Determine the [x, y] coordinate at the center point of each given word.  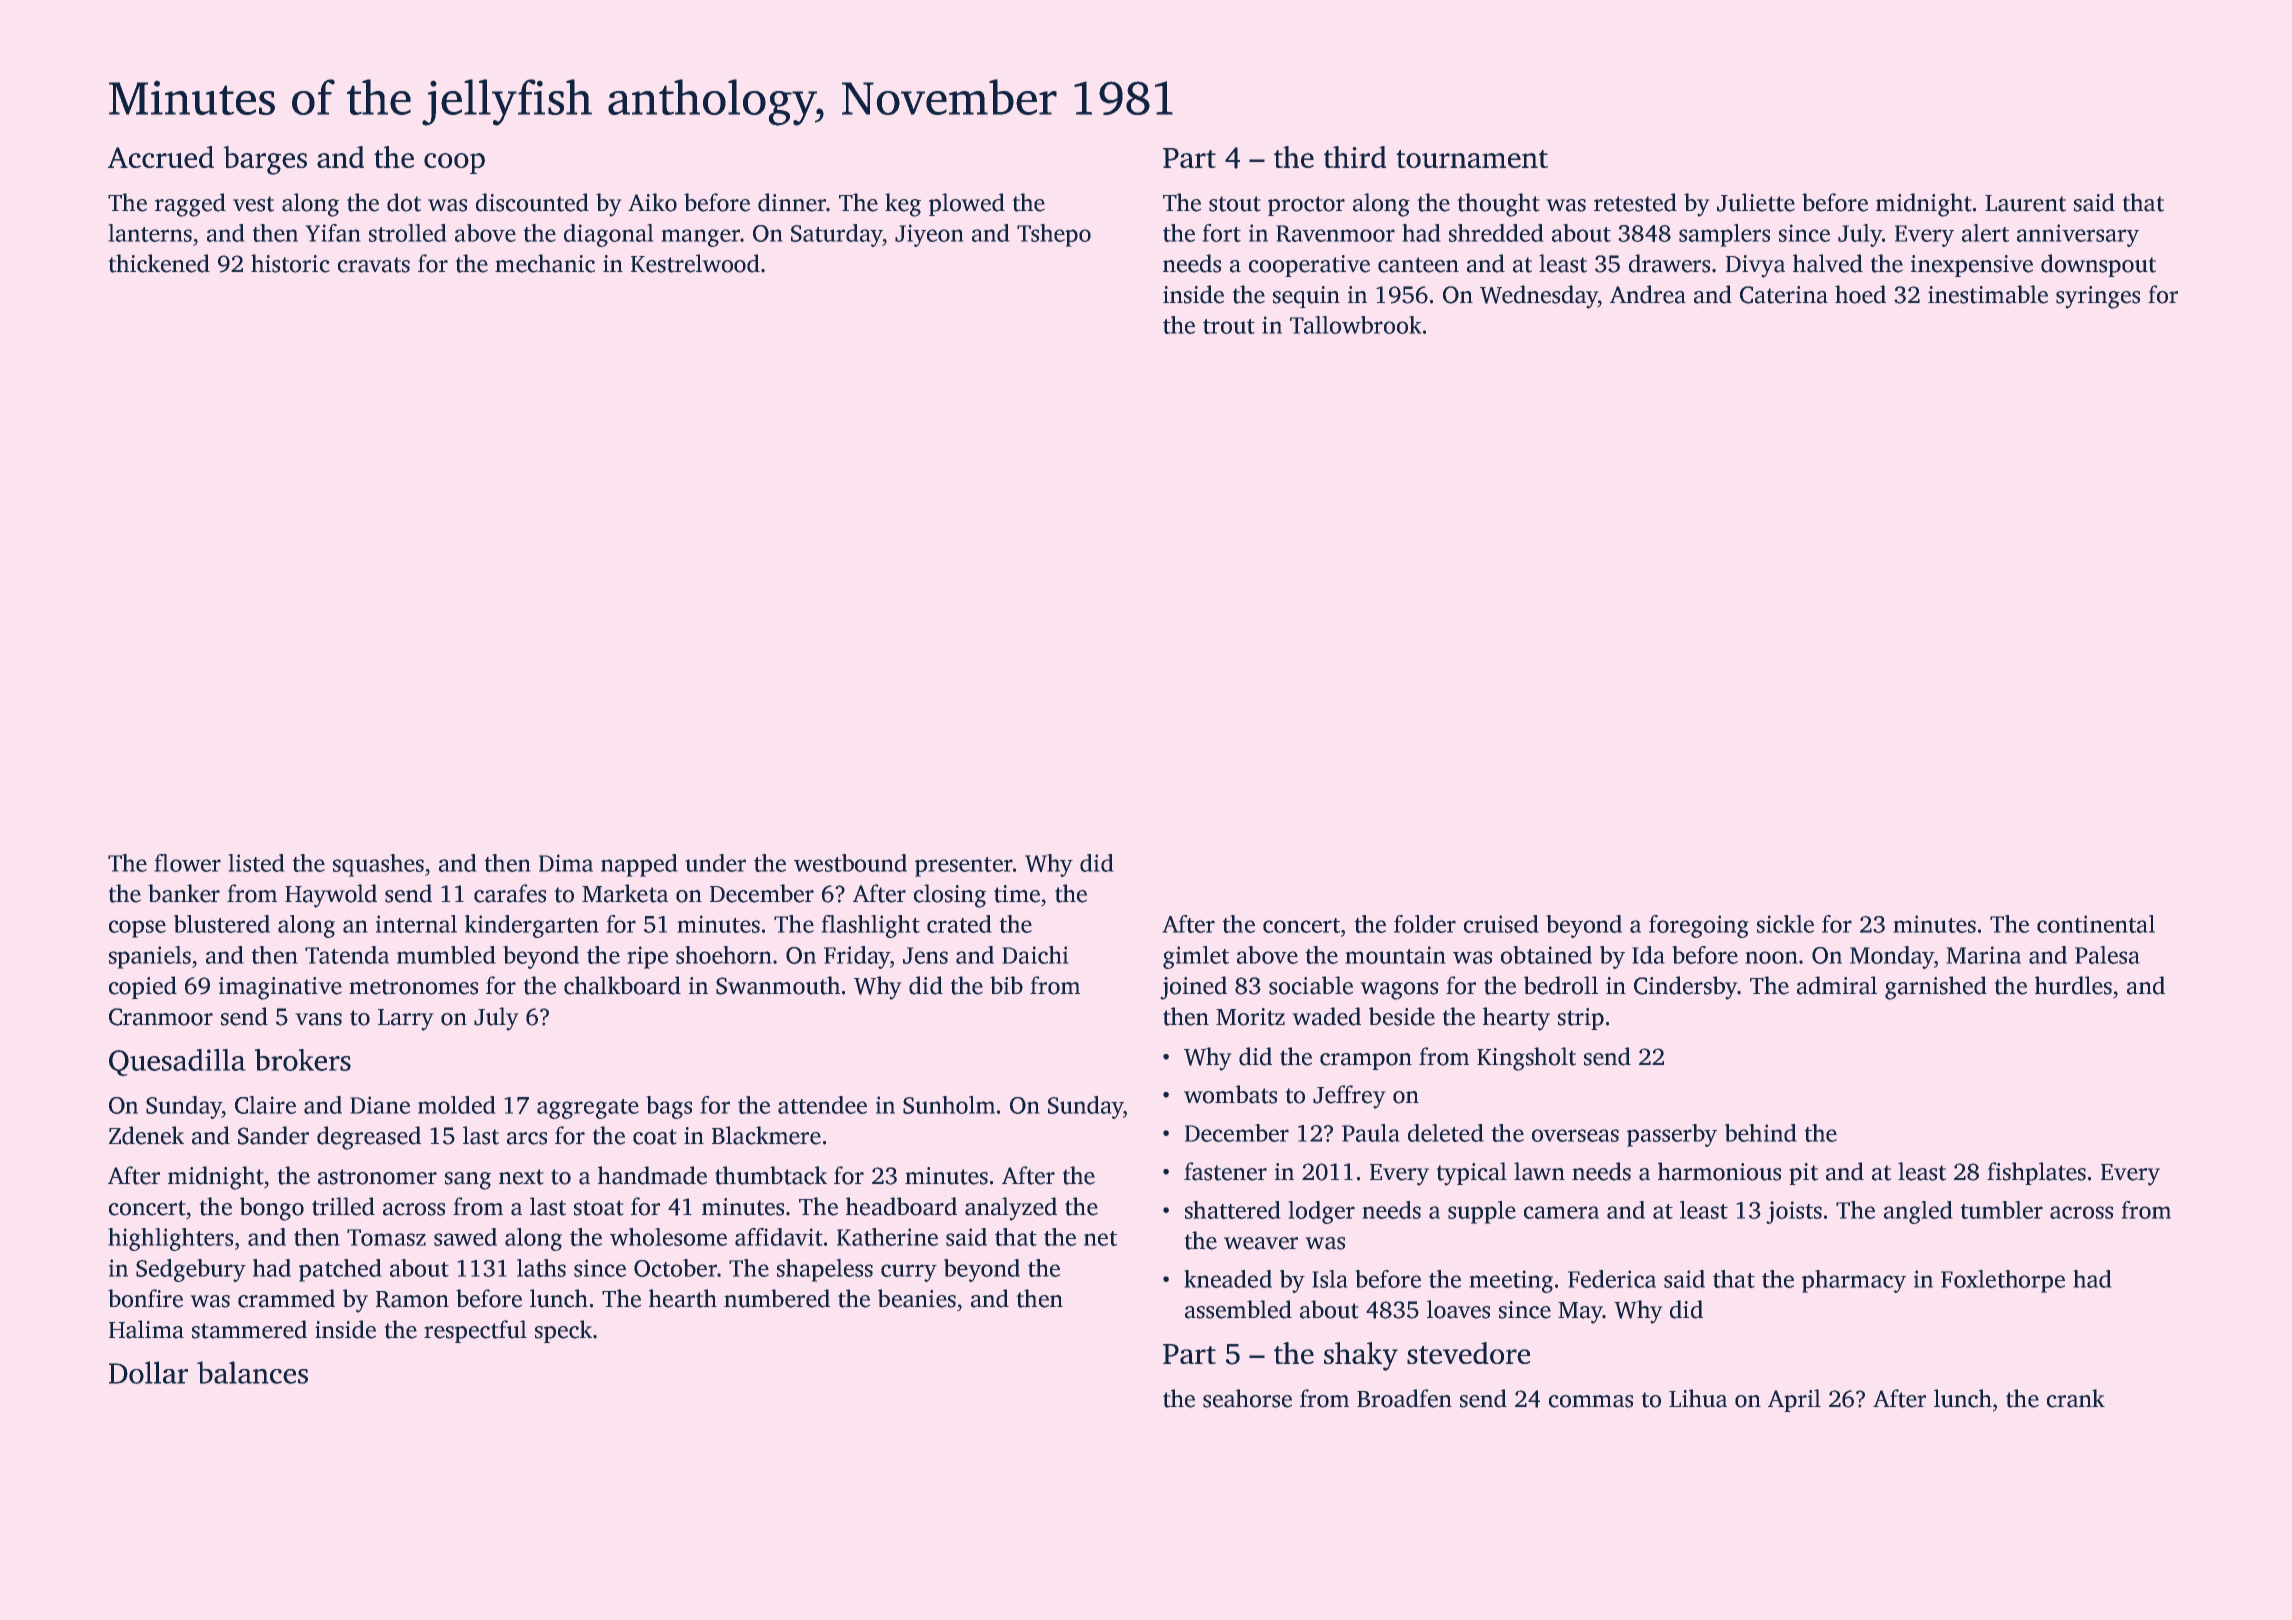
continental [2096, 924]
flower [187, 863]
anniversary [2078, 235]
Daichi [1035, 955]
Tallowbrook [1356, 325]
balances [252, 1372]
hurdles [2073, 985]
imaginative [280, 988]
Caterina [1784, 295]
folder [1425, 924]
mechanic [545, 263]
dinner [792, 202]
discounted [532, 202]
